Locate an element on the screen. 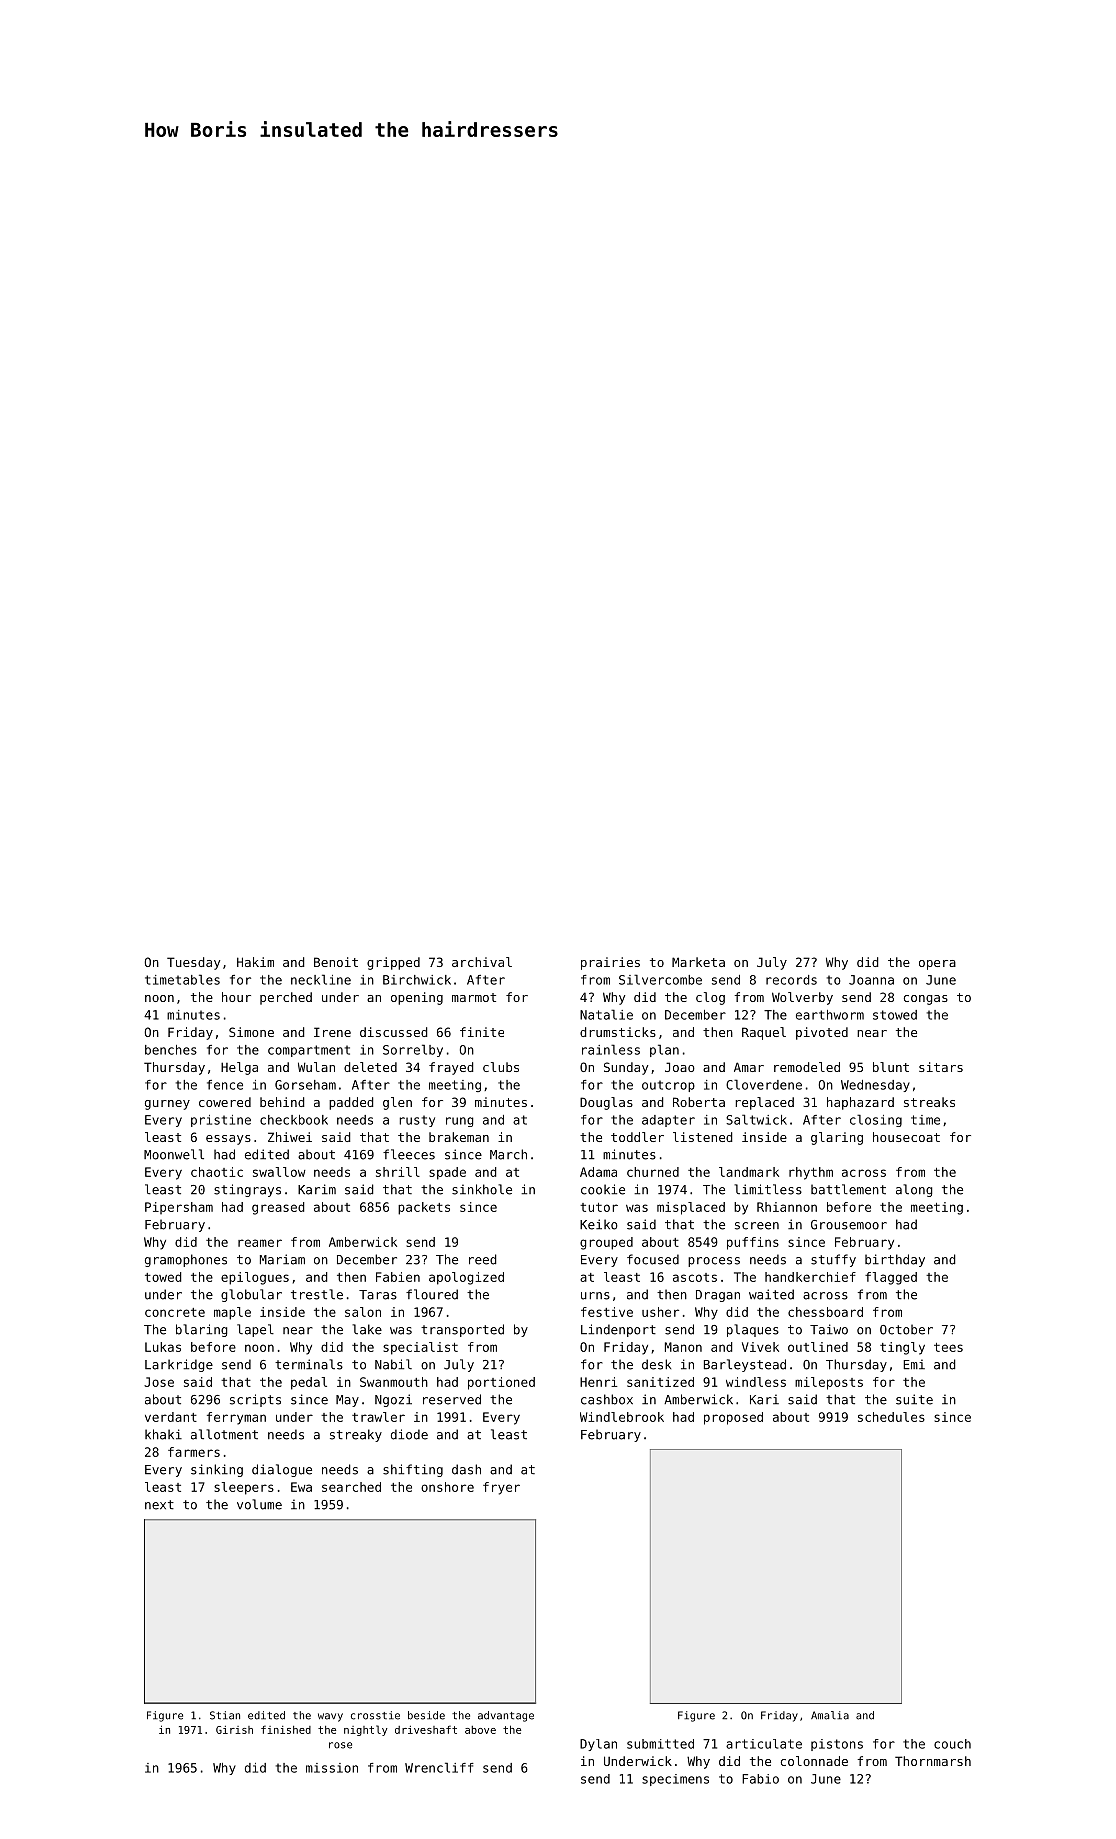  articulate is located at coordinates (764, 1744).
